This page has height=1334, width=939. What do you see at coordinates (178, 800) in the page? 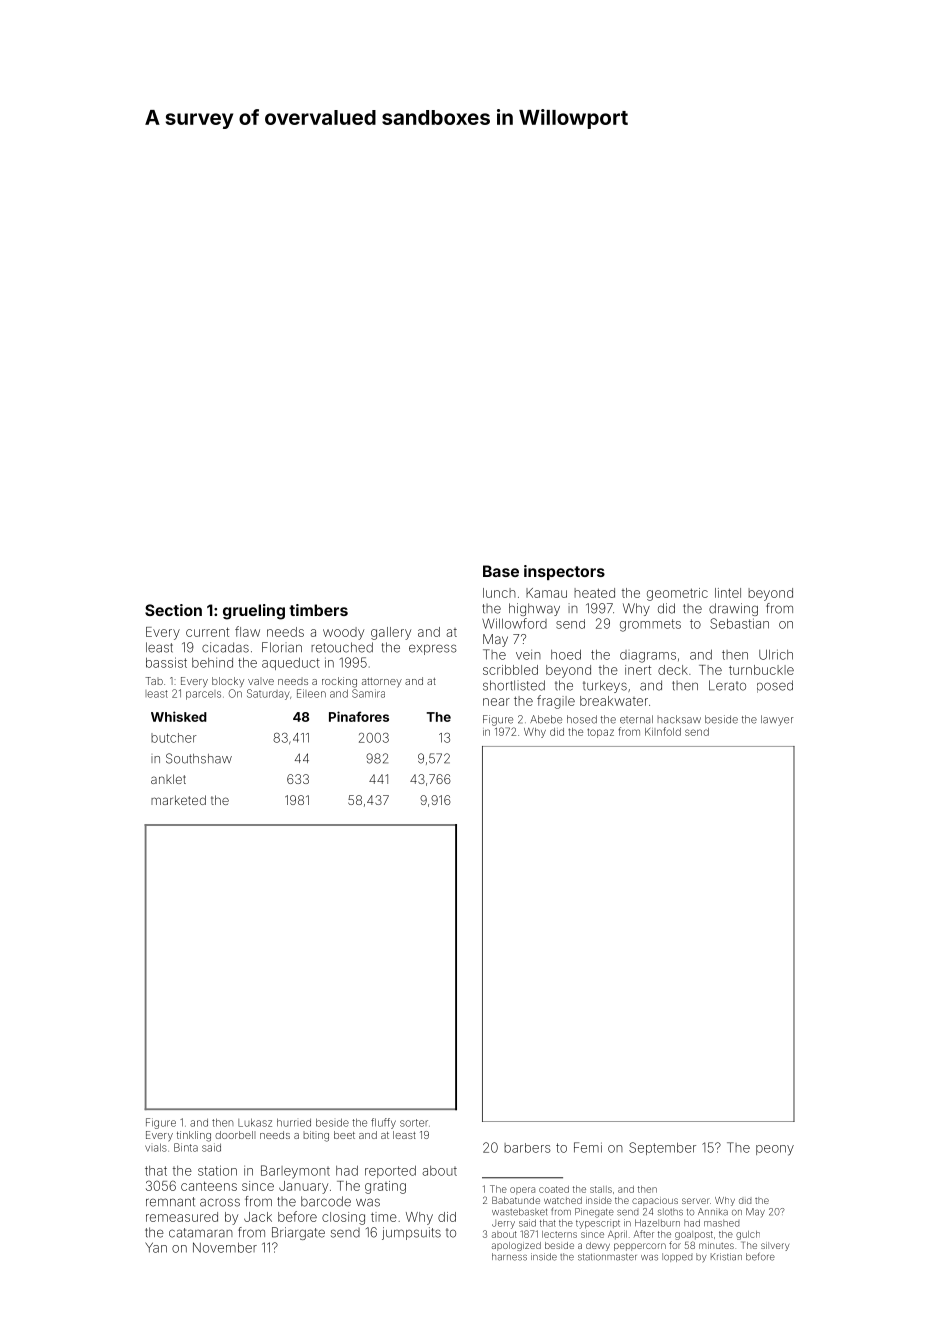
I see `marketed` at bounding box center [178, 800].
